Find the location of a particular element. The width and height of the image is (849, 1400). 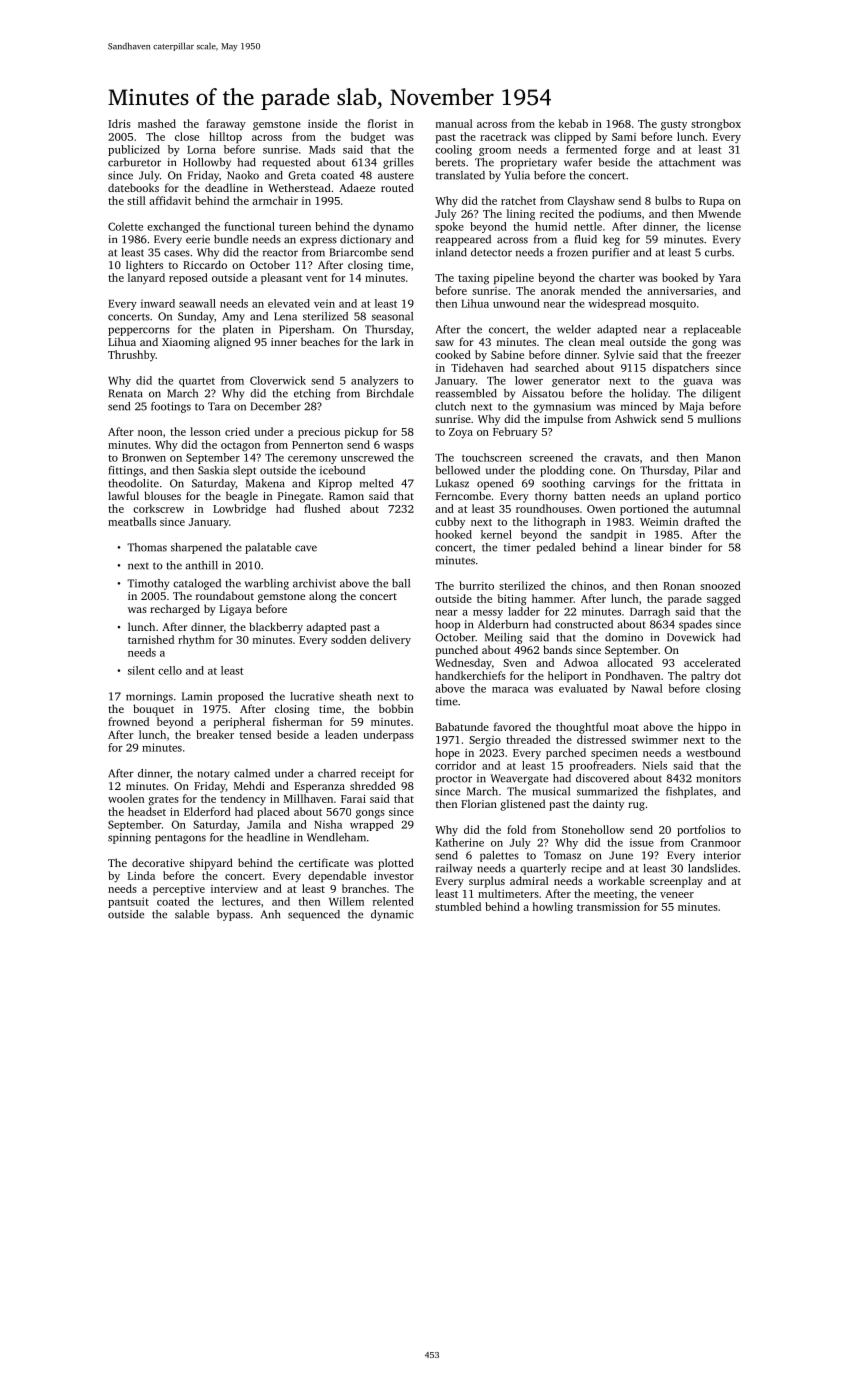

pleasant is located at coordinates (281, 279).
